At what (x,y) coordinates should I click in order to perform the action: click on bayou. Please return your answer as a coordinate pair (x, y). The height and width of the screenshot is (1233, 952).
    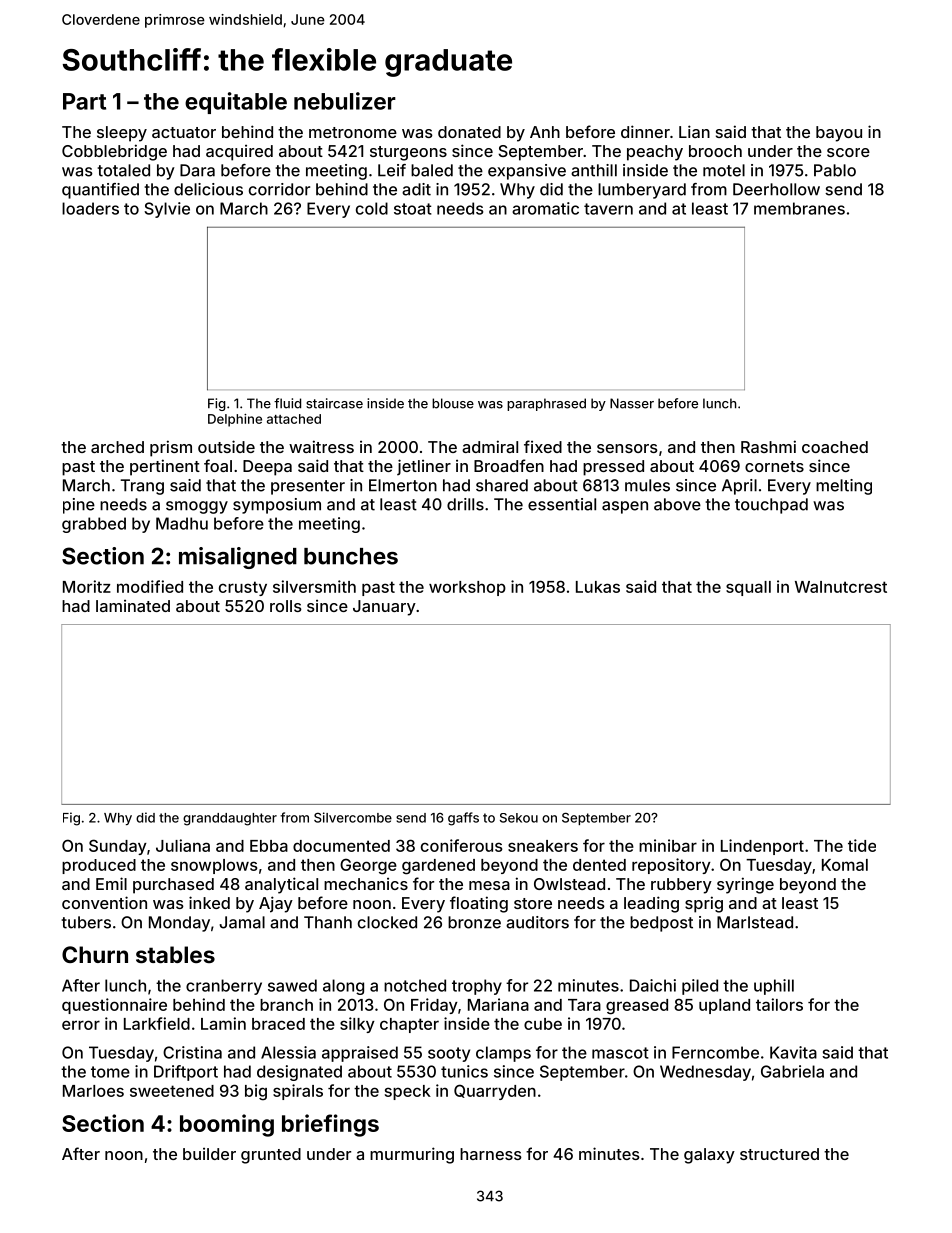
    Looking at the image, I should click on (839, 134).
